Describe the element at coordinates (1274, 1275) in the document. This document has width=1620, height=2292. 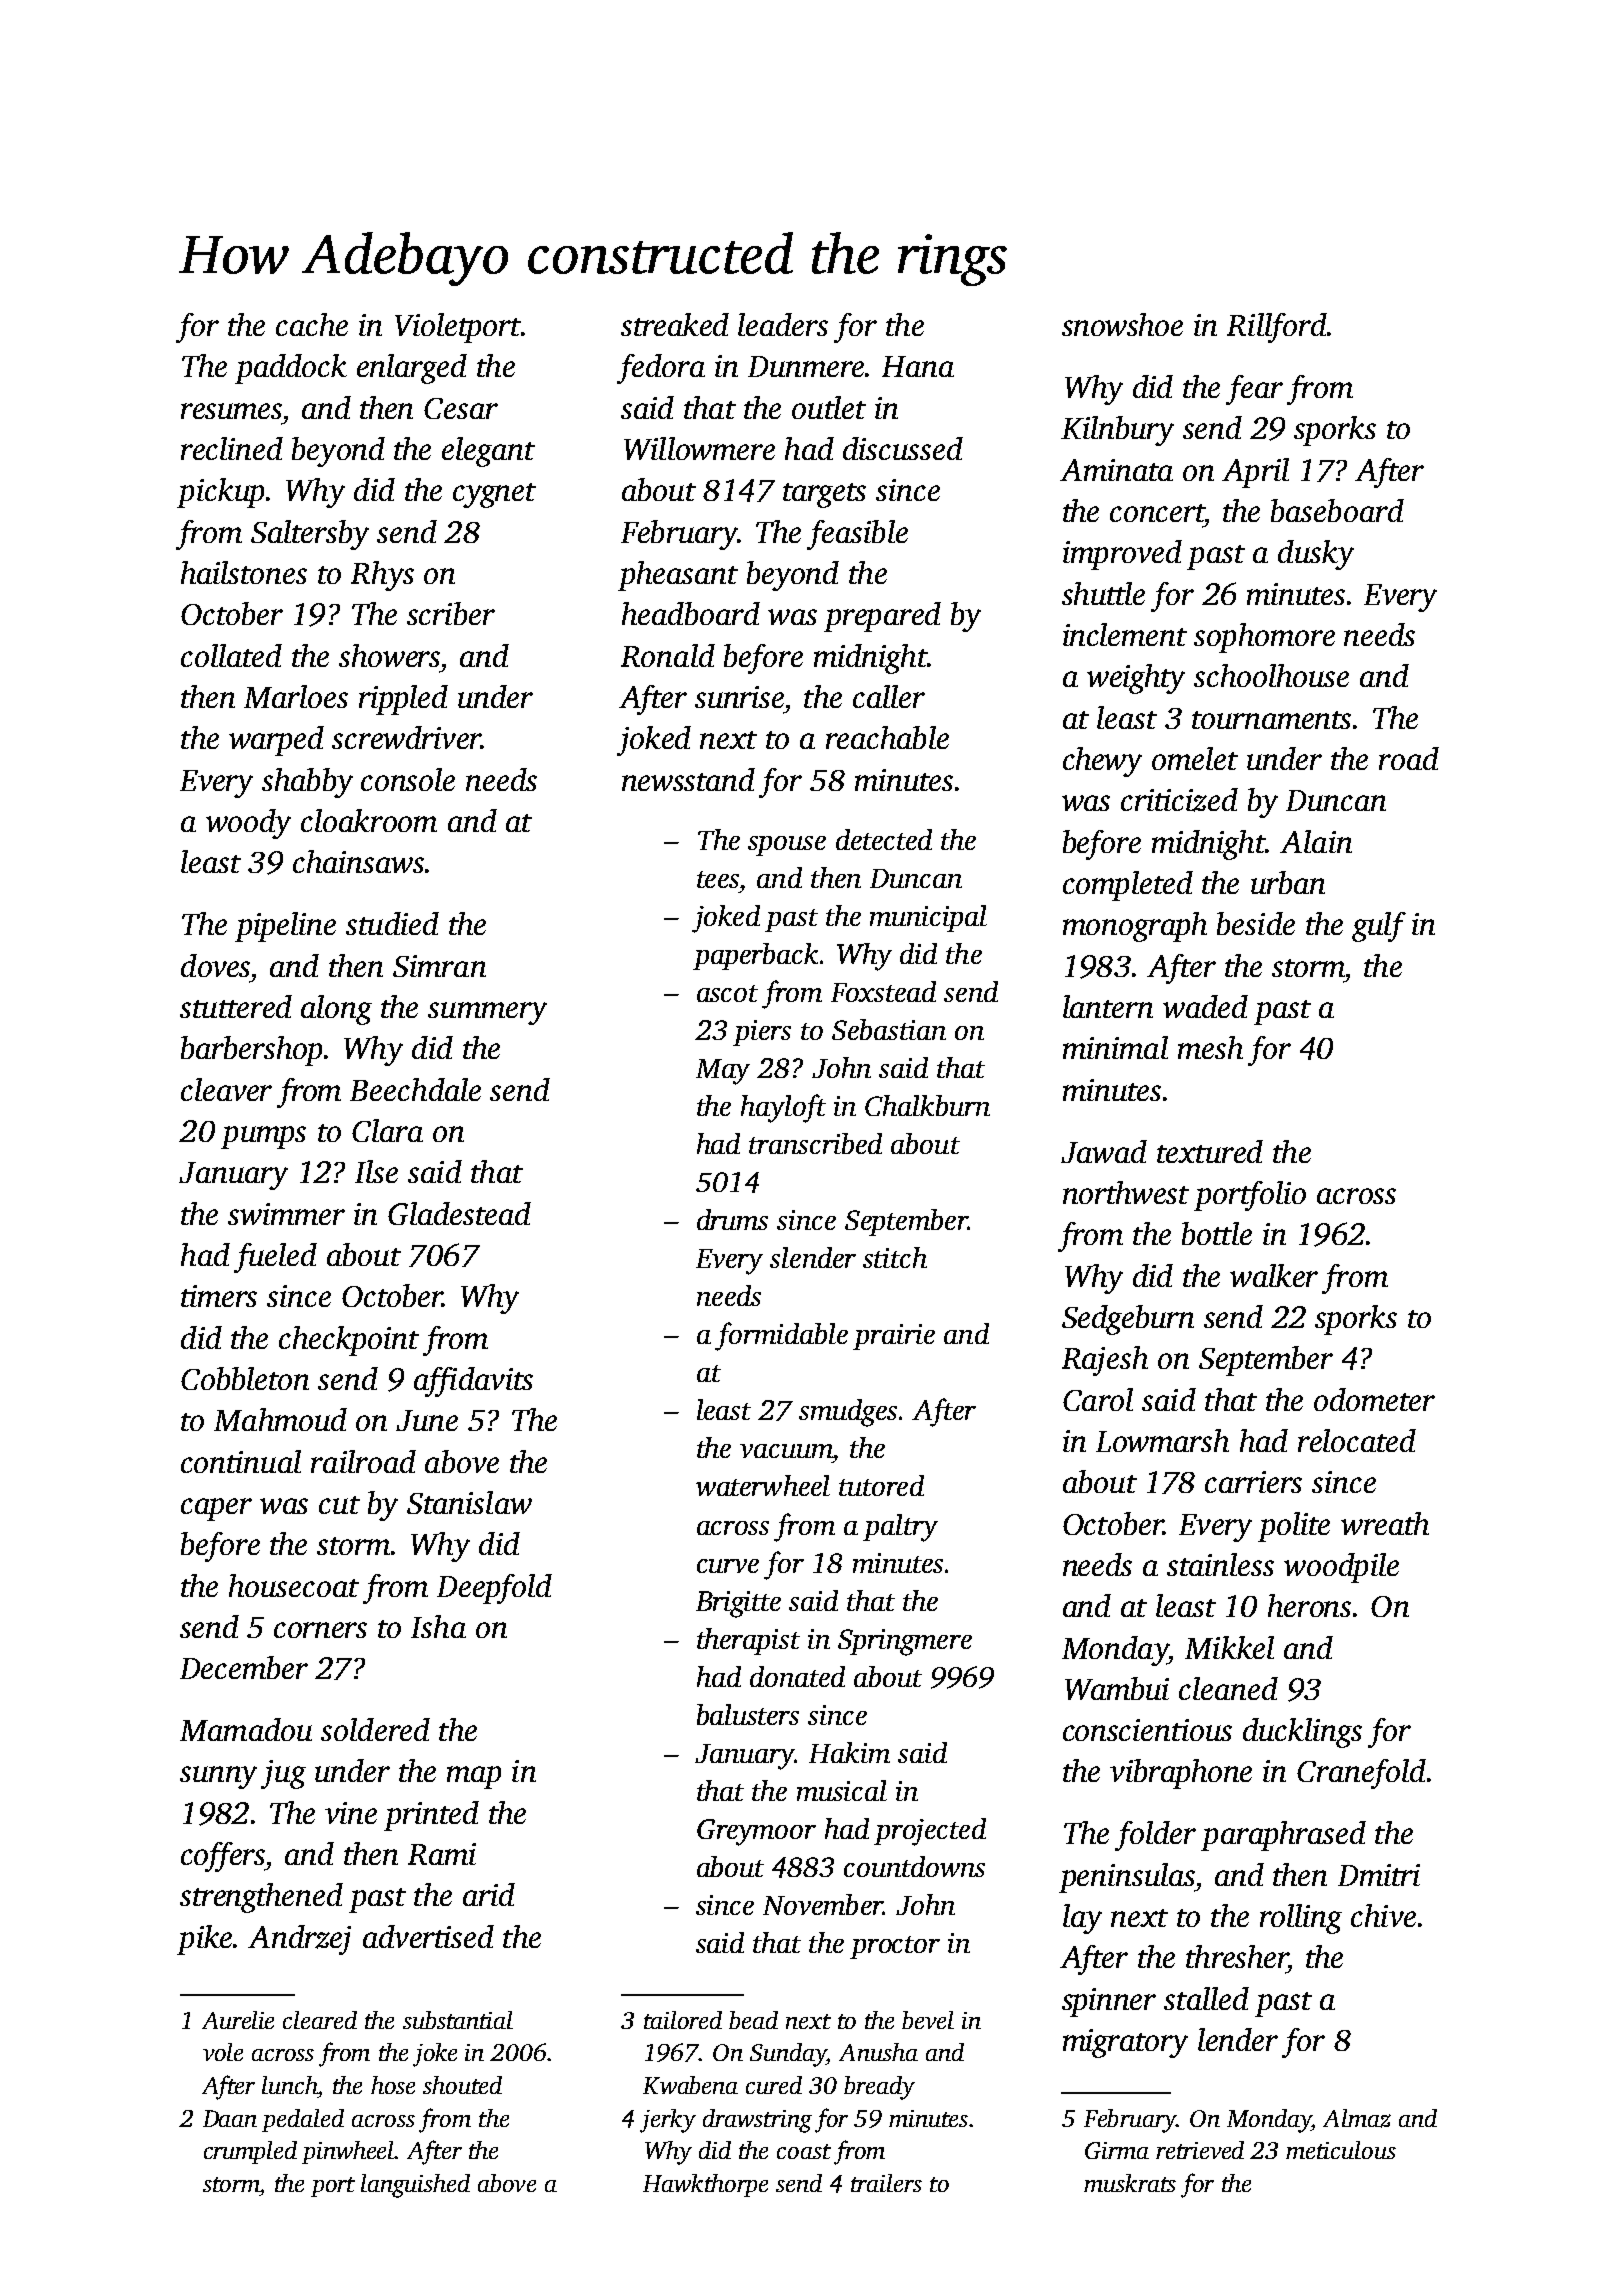
I see `walker` at that location.
